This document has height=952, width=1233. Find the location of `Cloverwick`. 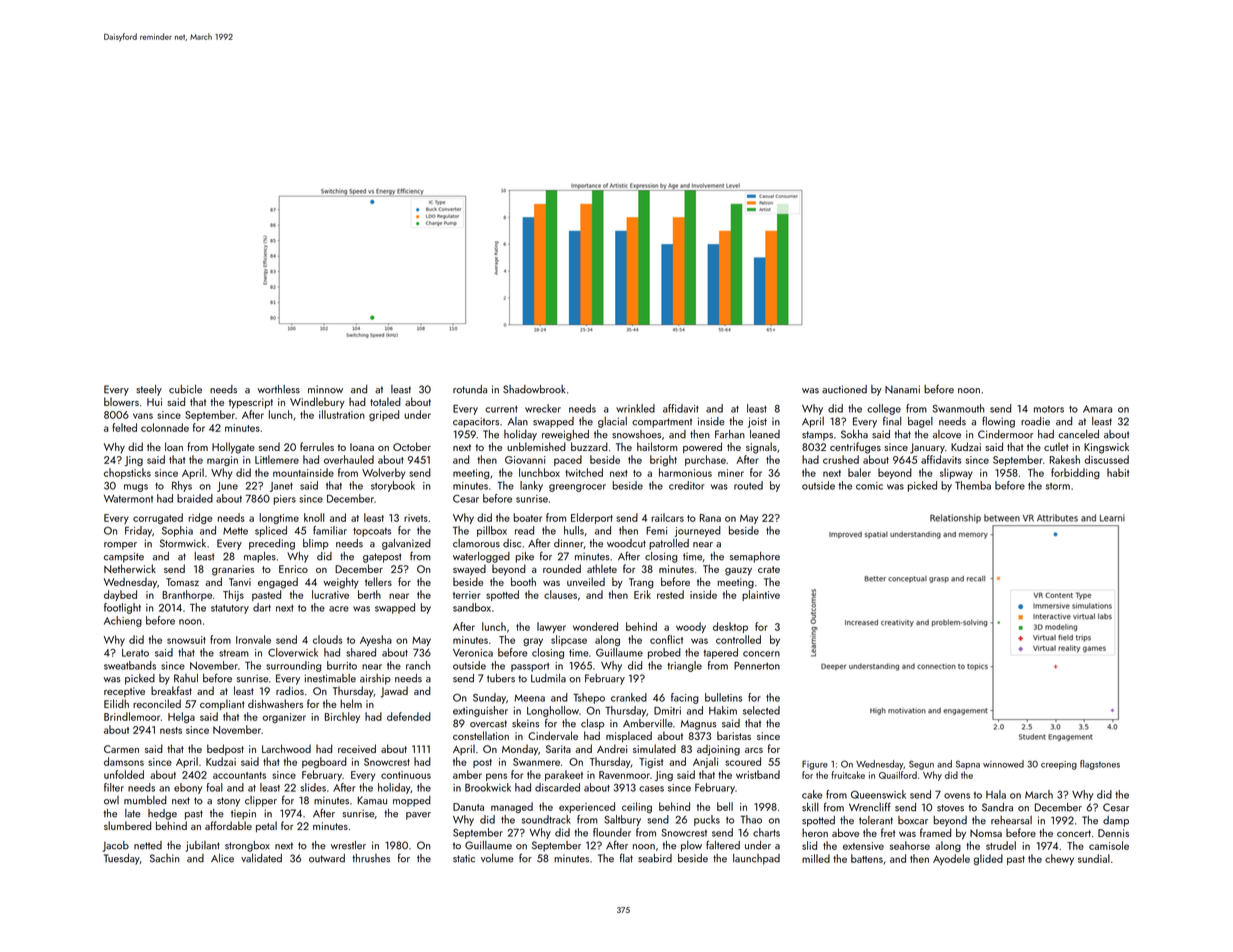

Cloverwick is located at coordinates (293, 652).
